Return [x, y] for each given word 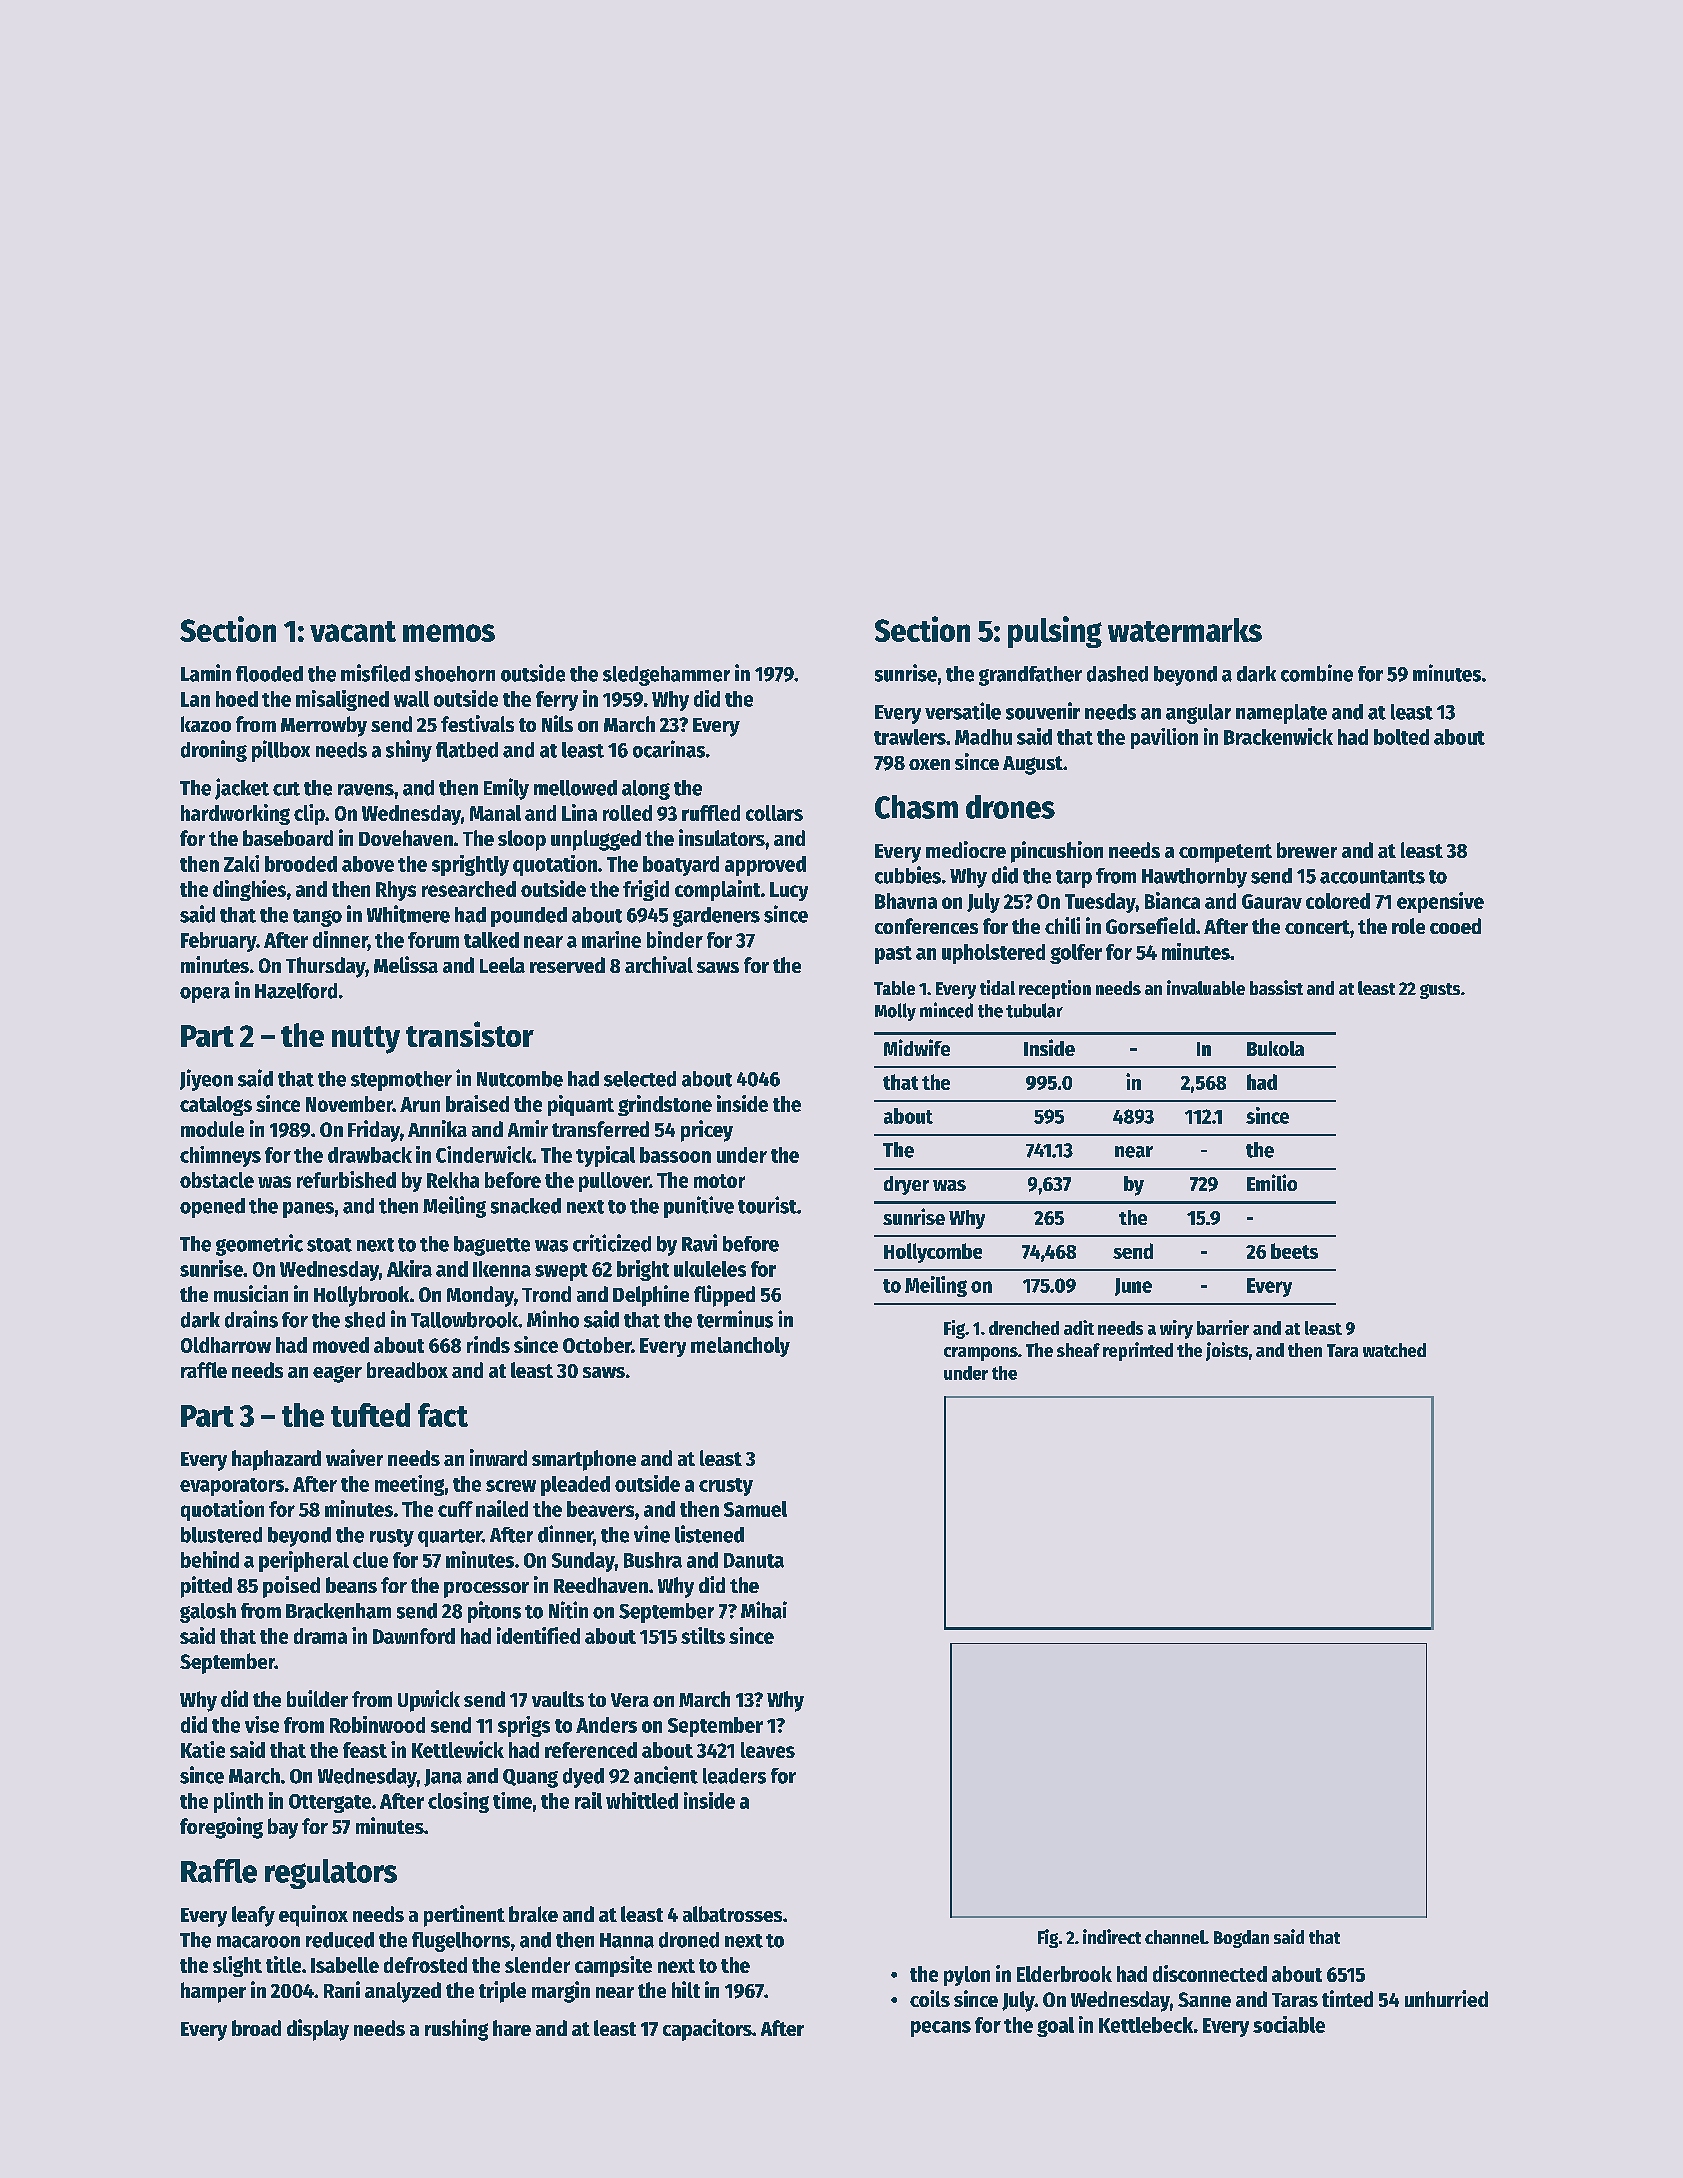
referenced [591, 1750]
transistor [470, 1034]
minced [946, 1010]
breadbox [407, 1370]
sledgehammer [666, 676]
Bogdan [1241, 1939]
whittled [642, 1800]
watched [1394, 1350]
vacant [353, 631]
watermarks [1185, 630]
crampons [981, 1354]
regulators [331, 1874]
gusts [1440, 991]
